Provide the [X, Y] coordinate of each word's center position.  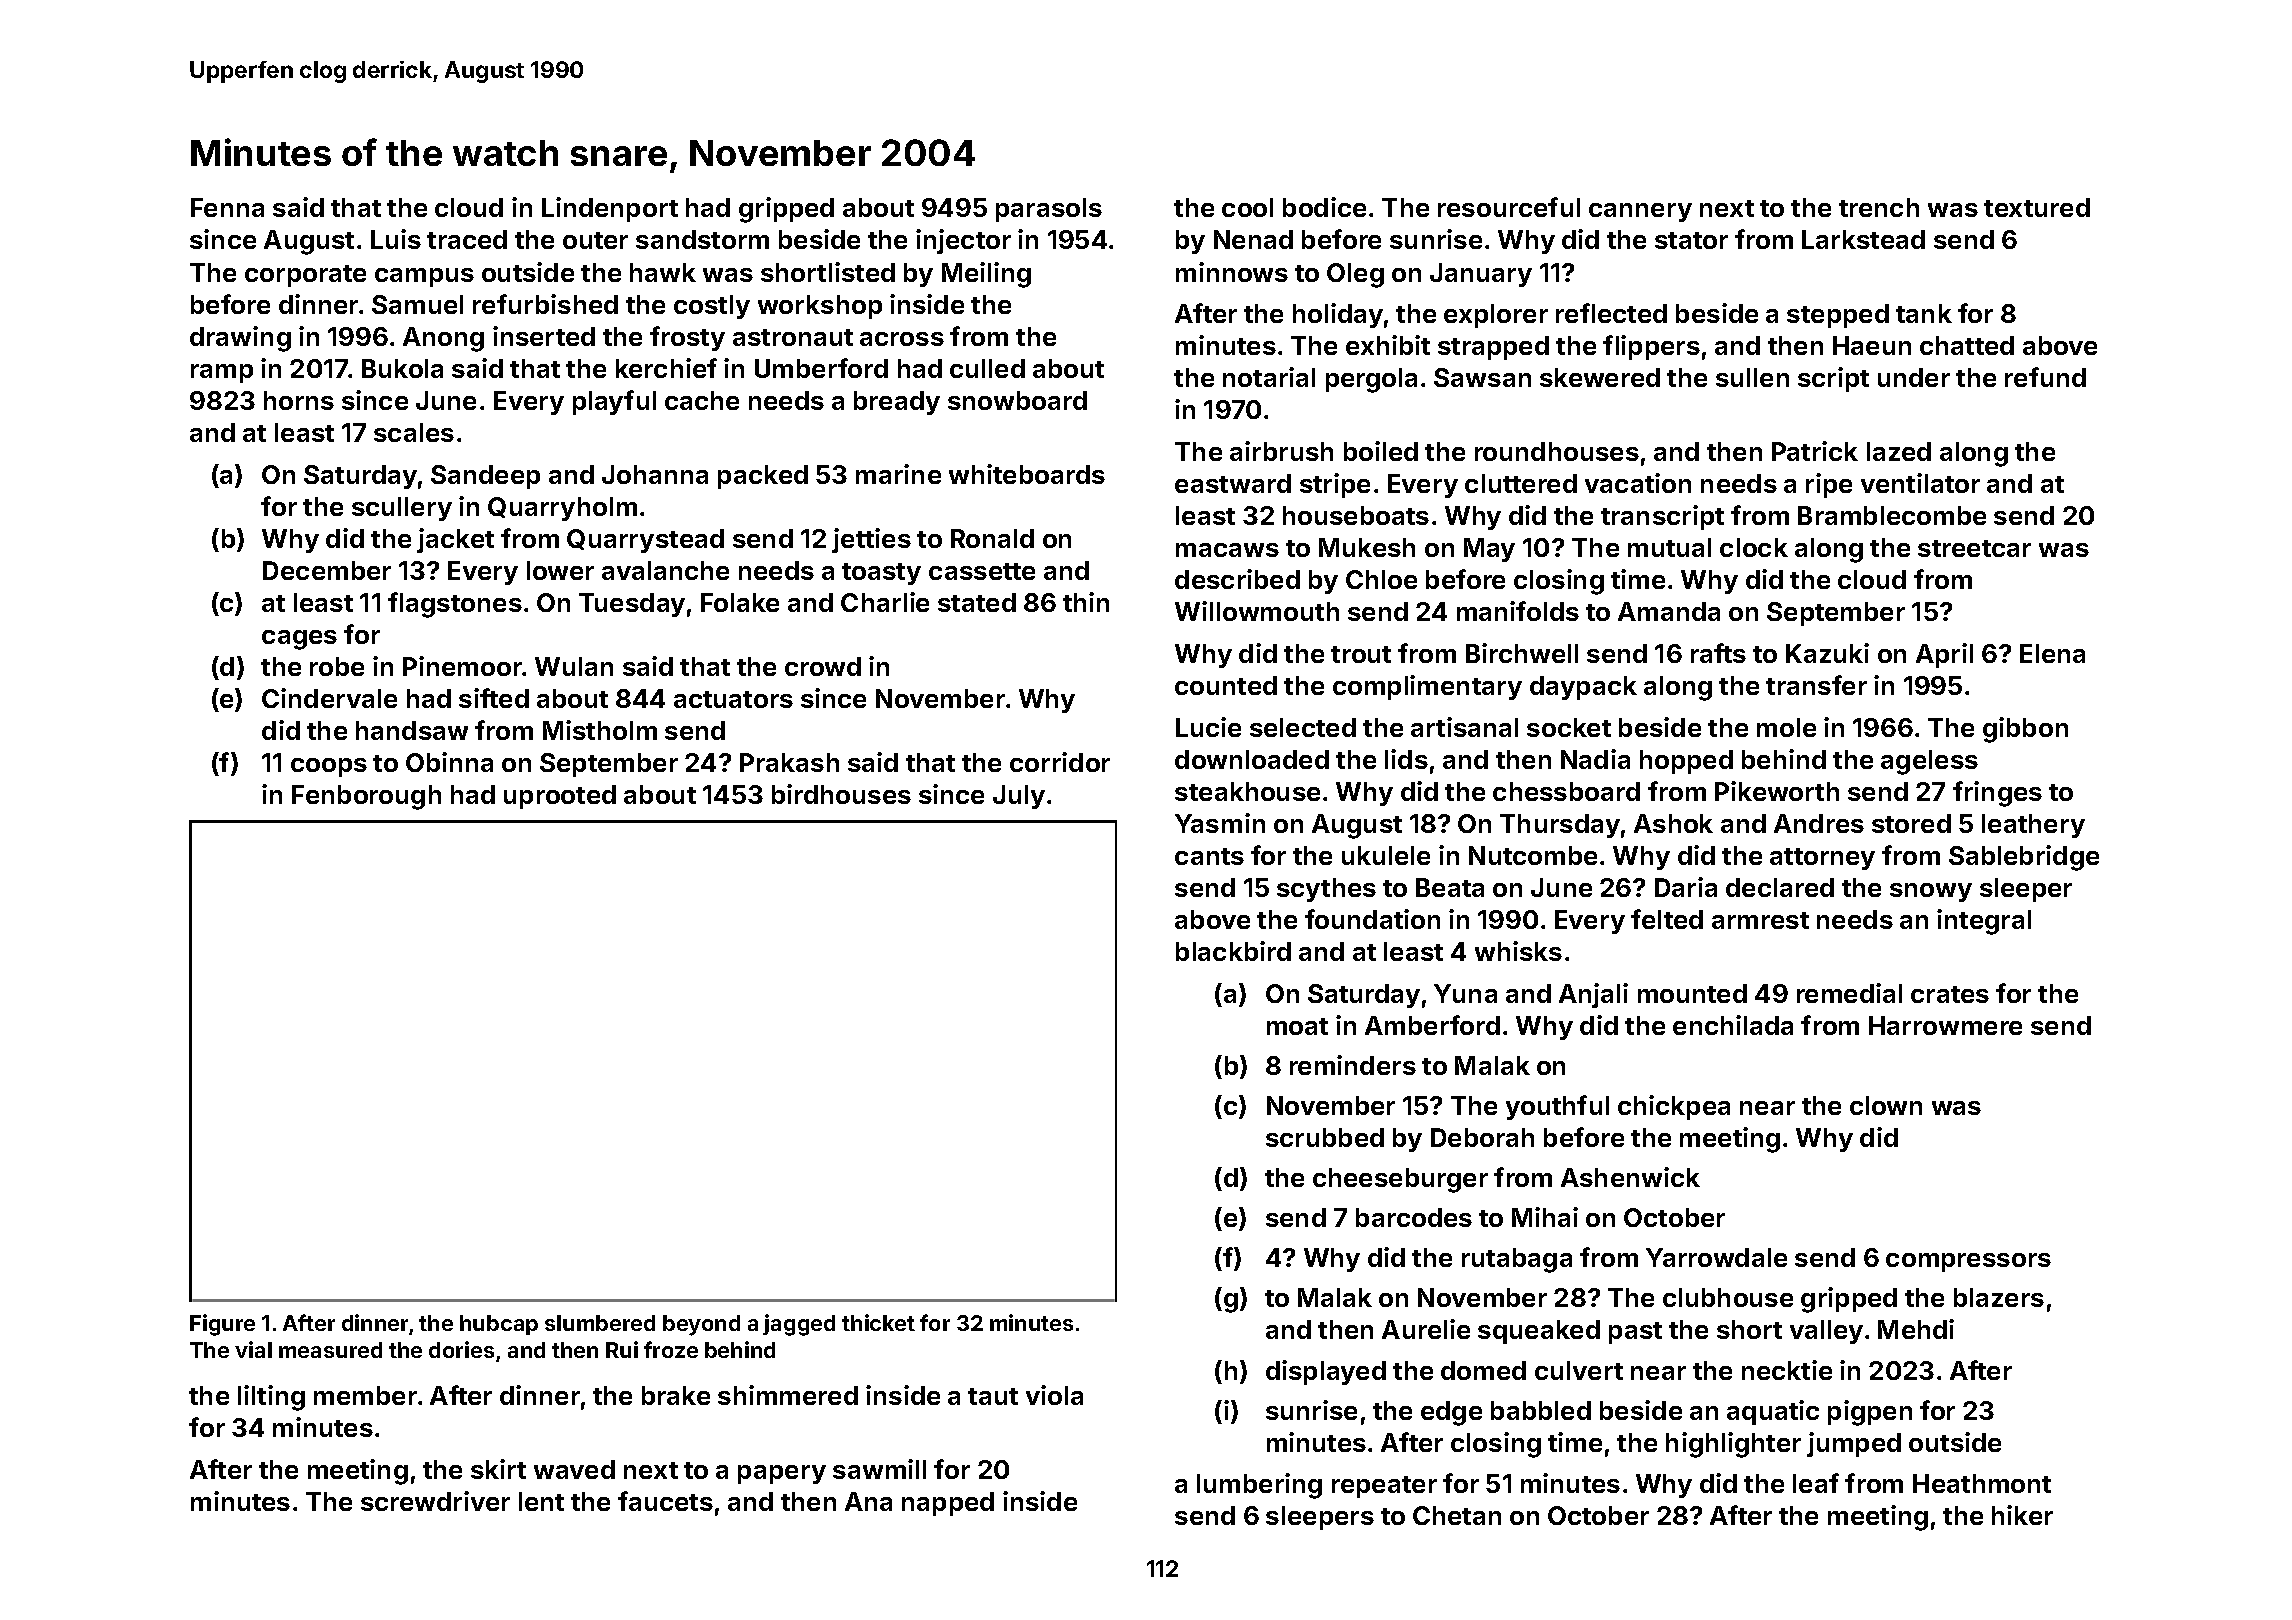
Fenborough [366, 797]
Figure [222, 1325]
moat [1297, 1026]
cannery [1640, 212]
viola [1054, 1395]
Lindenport [610, 209]
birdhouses [841, 794]
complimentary [1427, 687]
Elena [2052, 653]
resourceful [1509, 207]
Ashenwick [1630, 1177]
